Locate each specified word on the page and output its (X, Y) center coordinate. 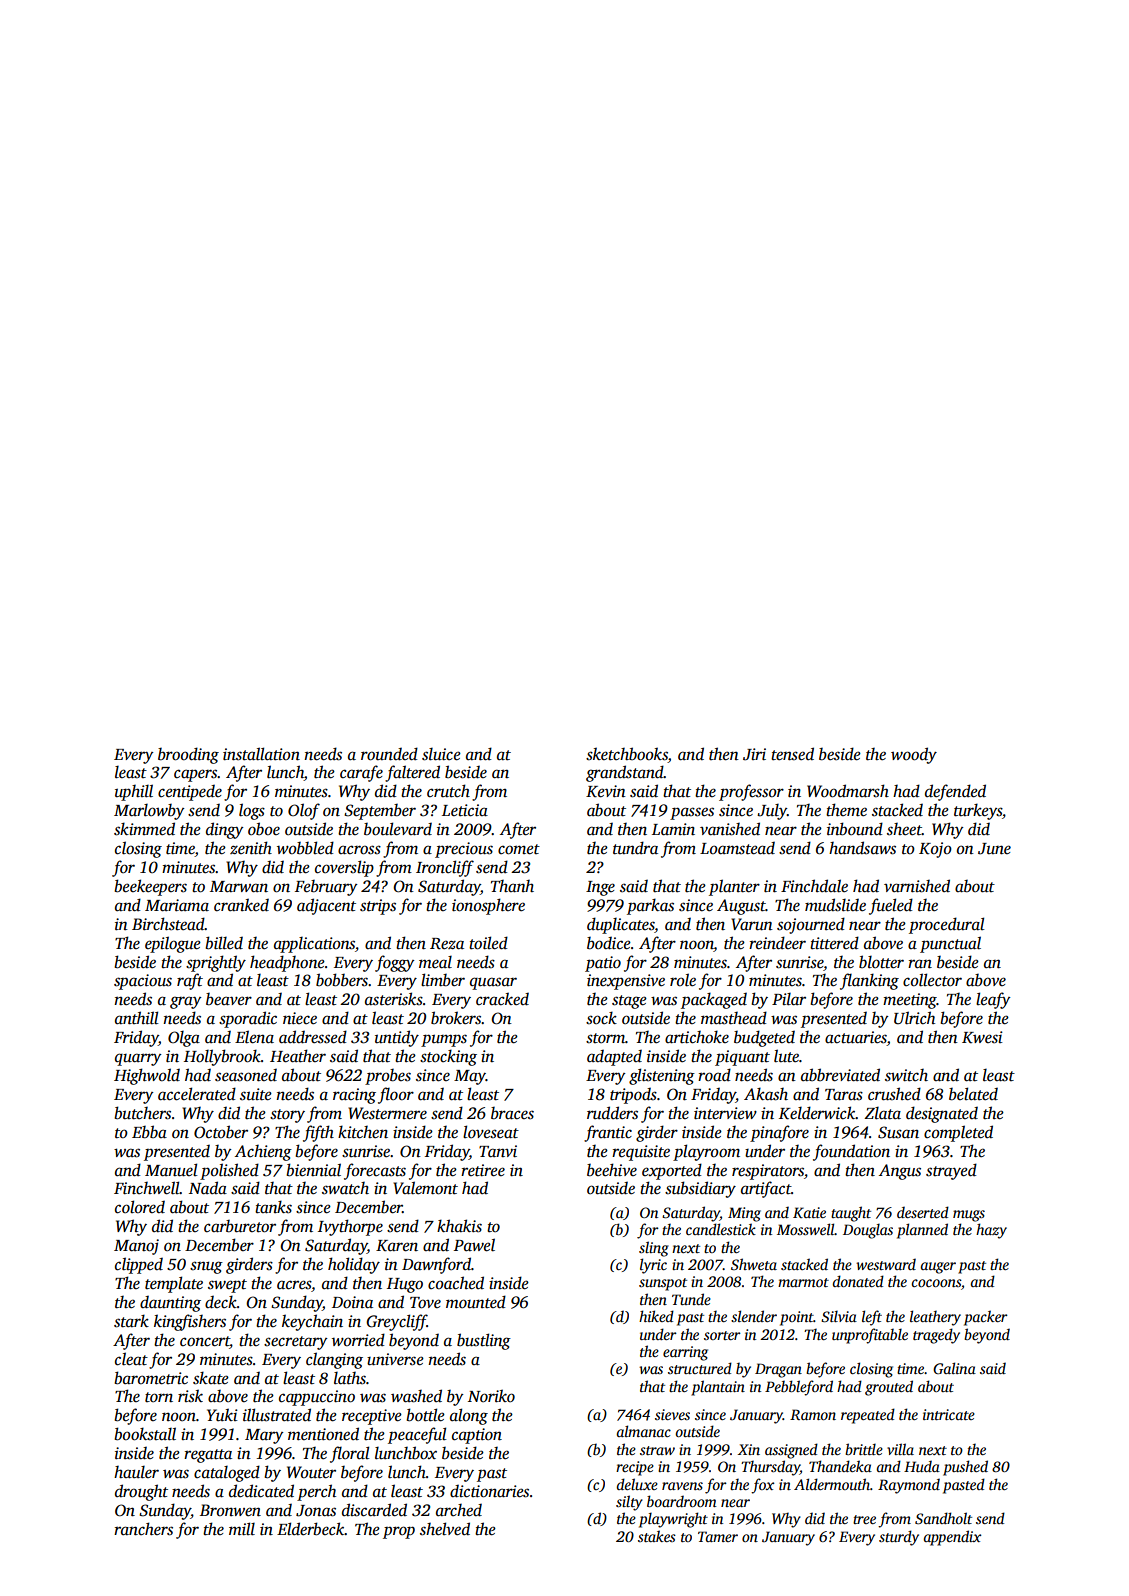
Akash (766, 1094)
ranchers (143, 1529)
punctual (950, 944)
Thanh (512, 886)
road (714, 1075)
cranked (241, 905)
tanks (273, 1207)
